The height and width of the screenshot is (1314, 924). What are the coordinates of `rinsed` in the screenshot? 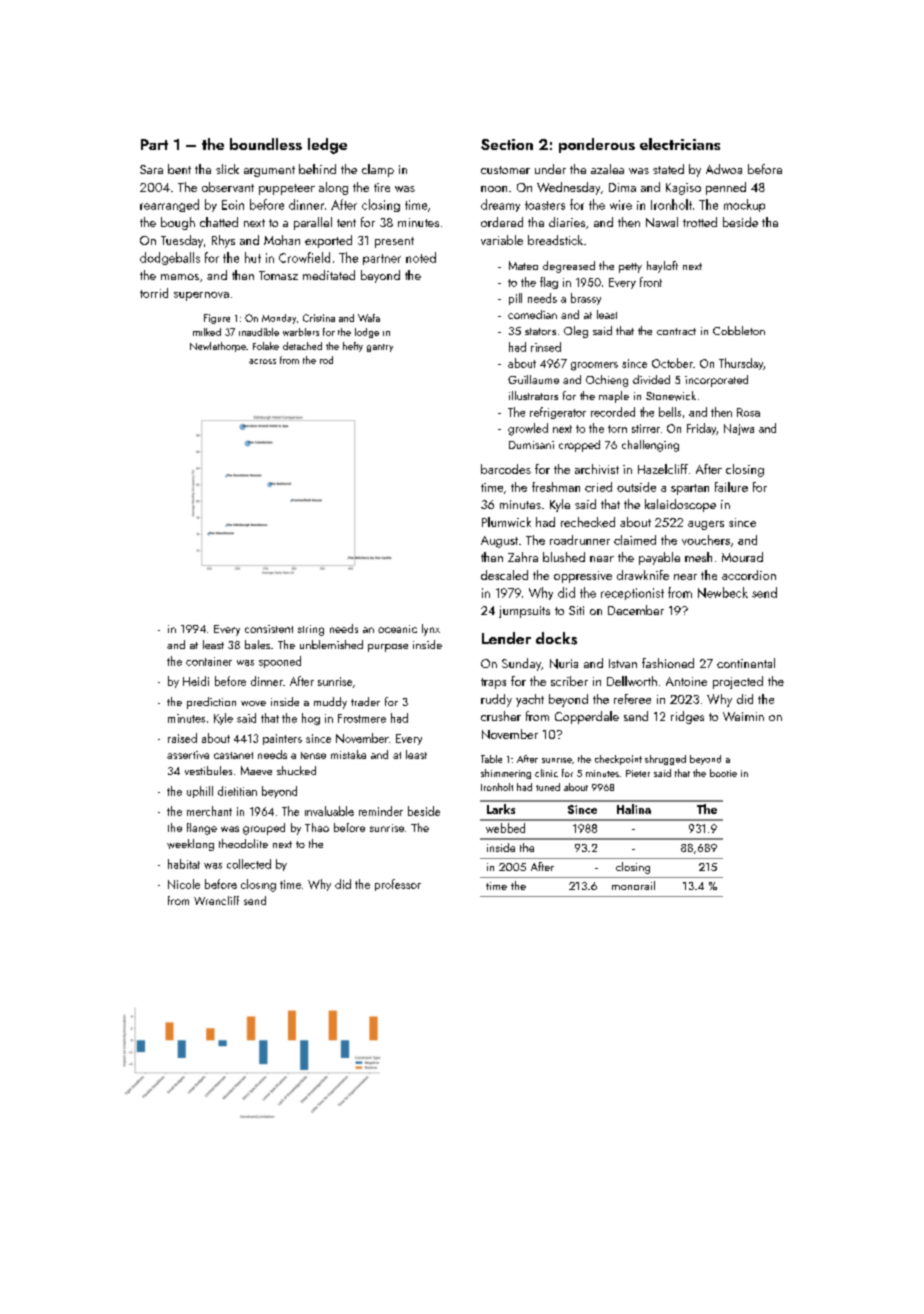 It's located at (546, 347).
